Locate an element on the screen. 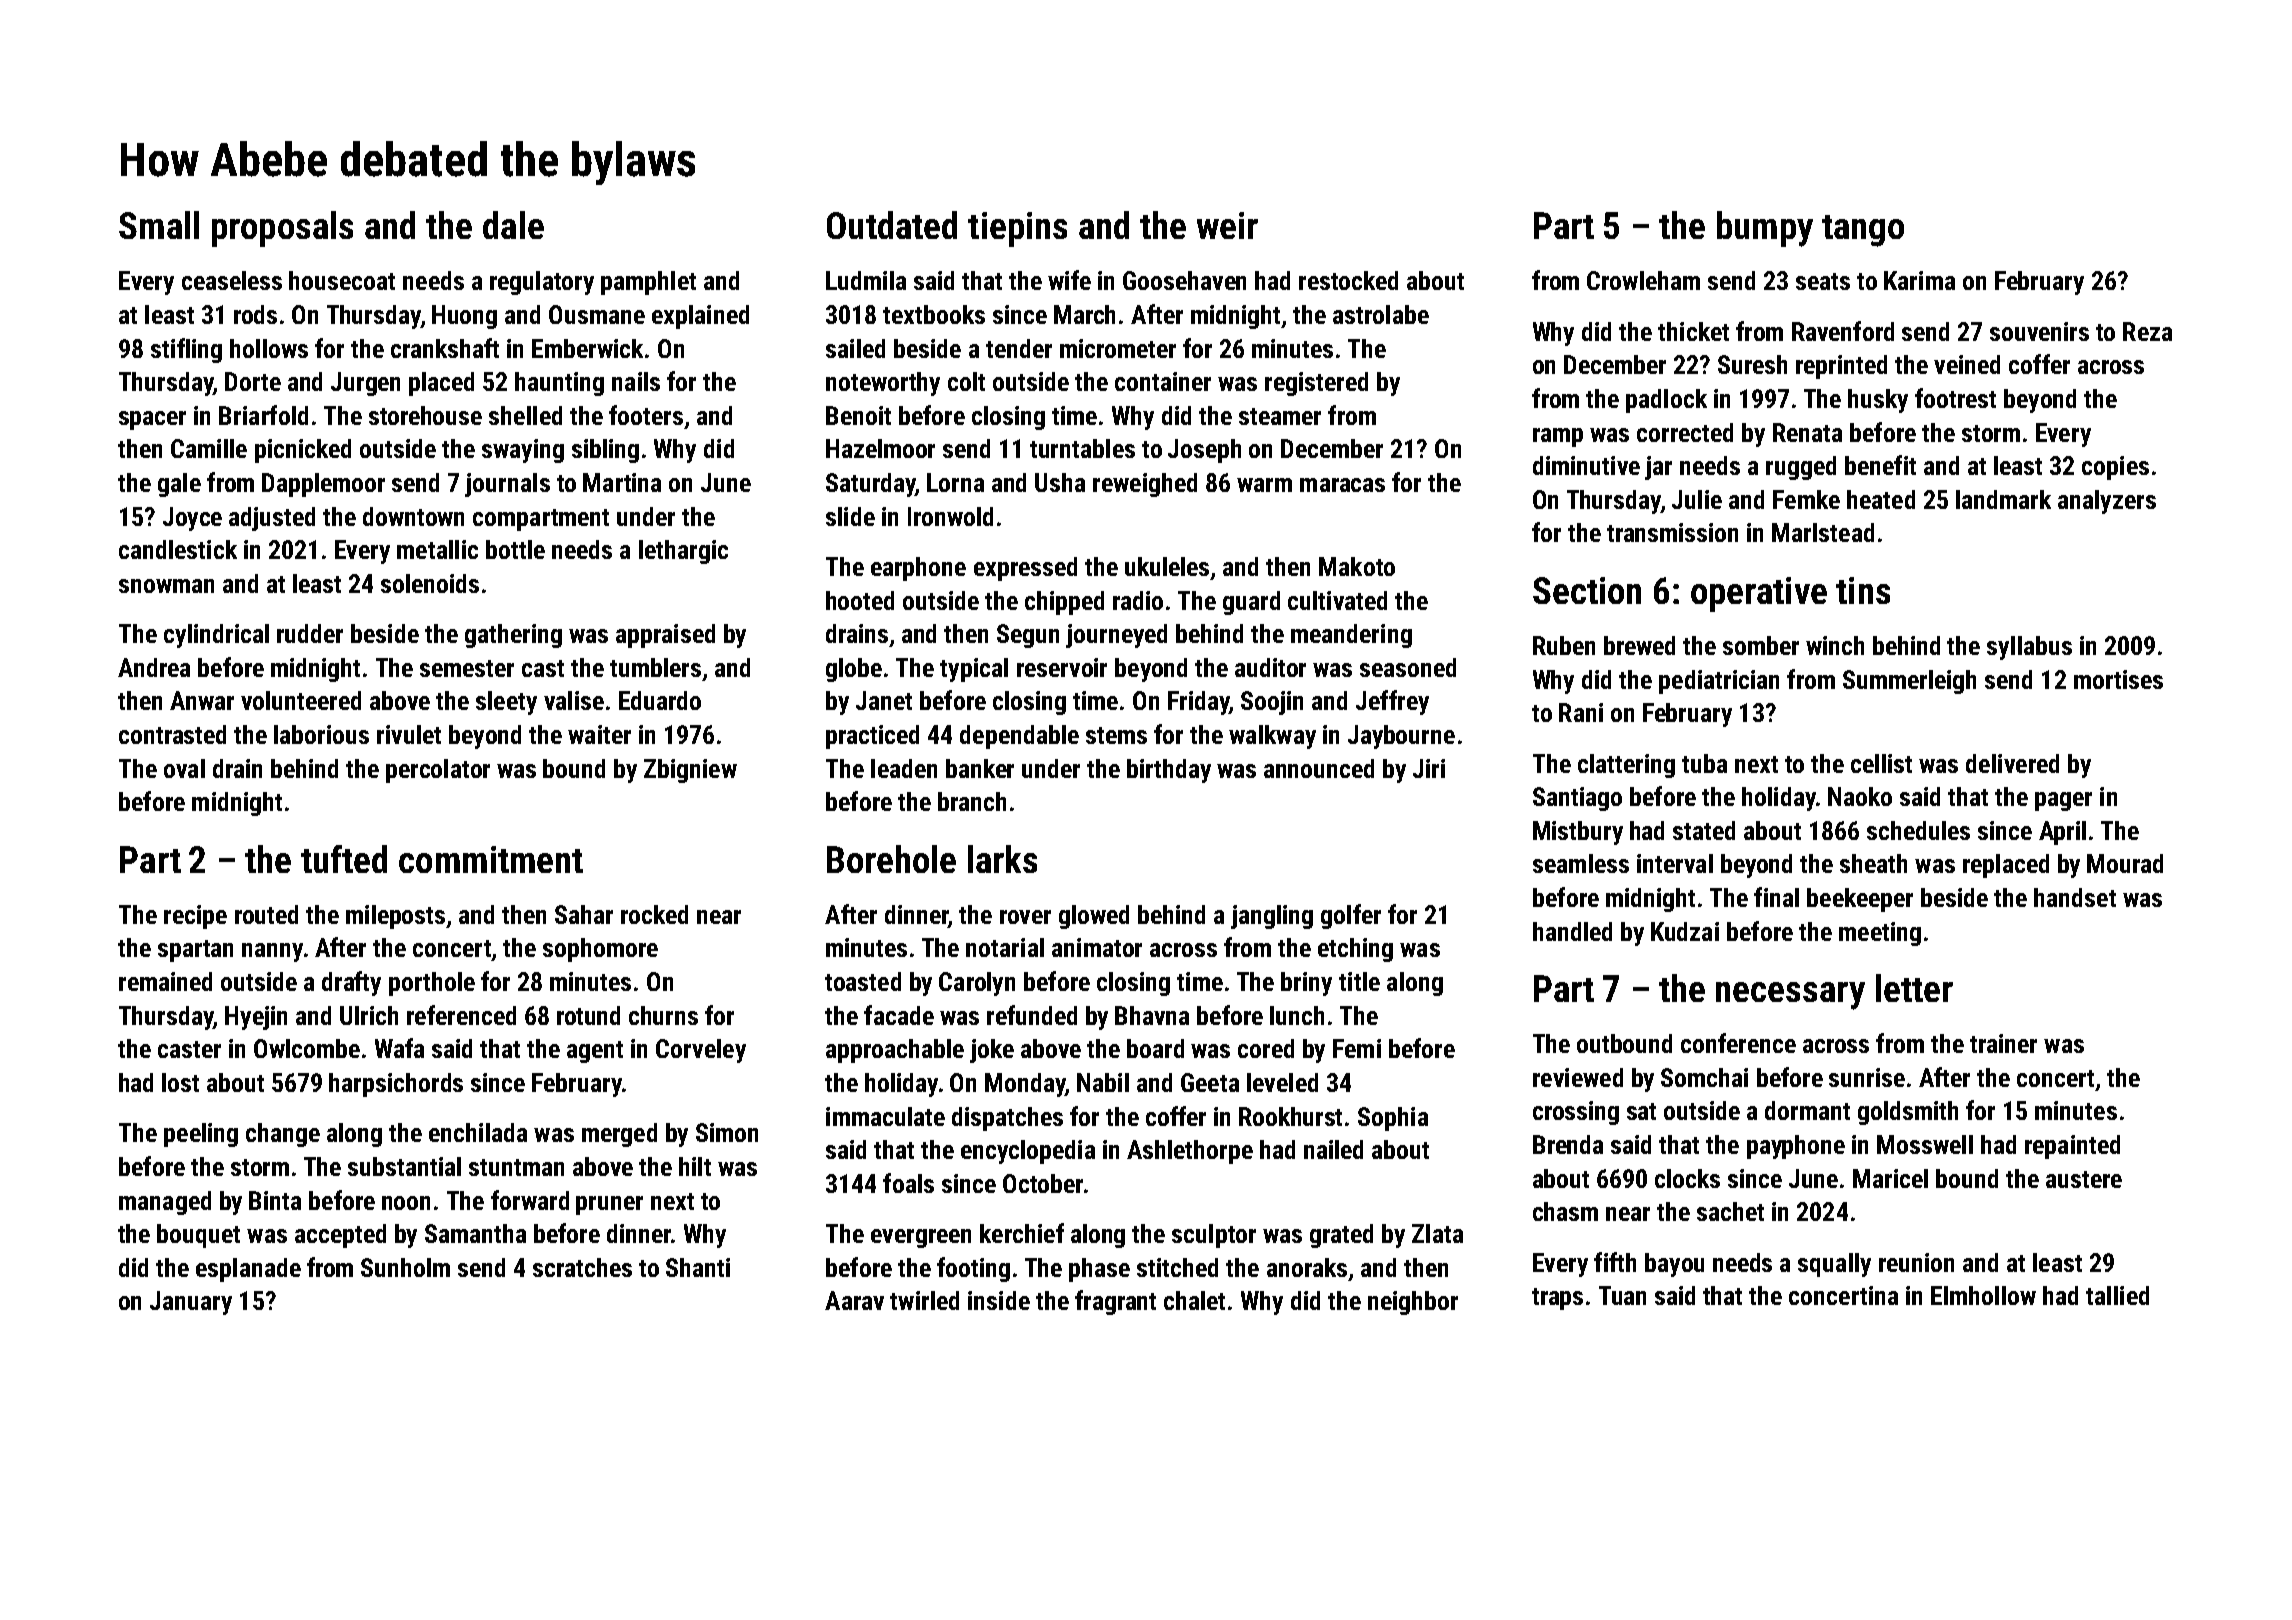 This screenshot has width=2292, height=1620. approachable is located at coordinates (895, 1051).
